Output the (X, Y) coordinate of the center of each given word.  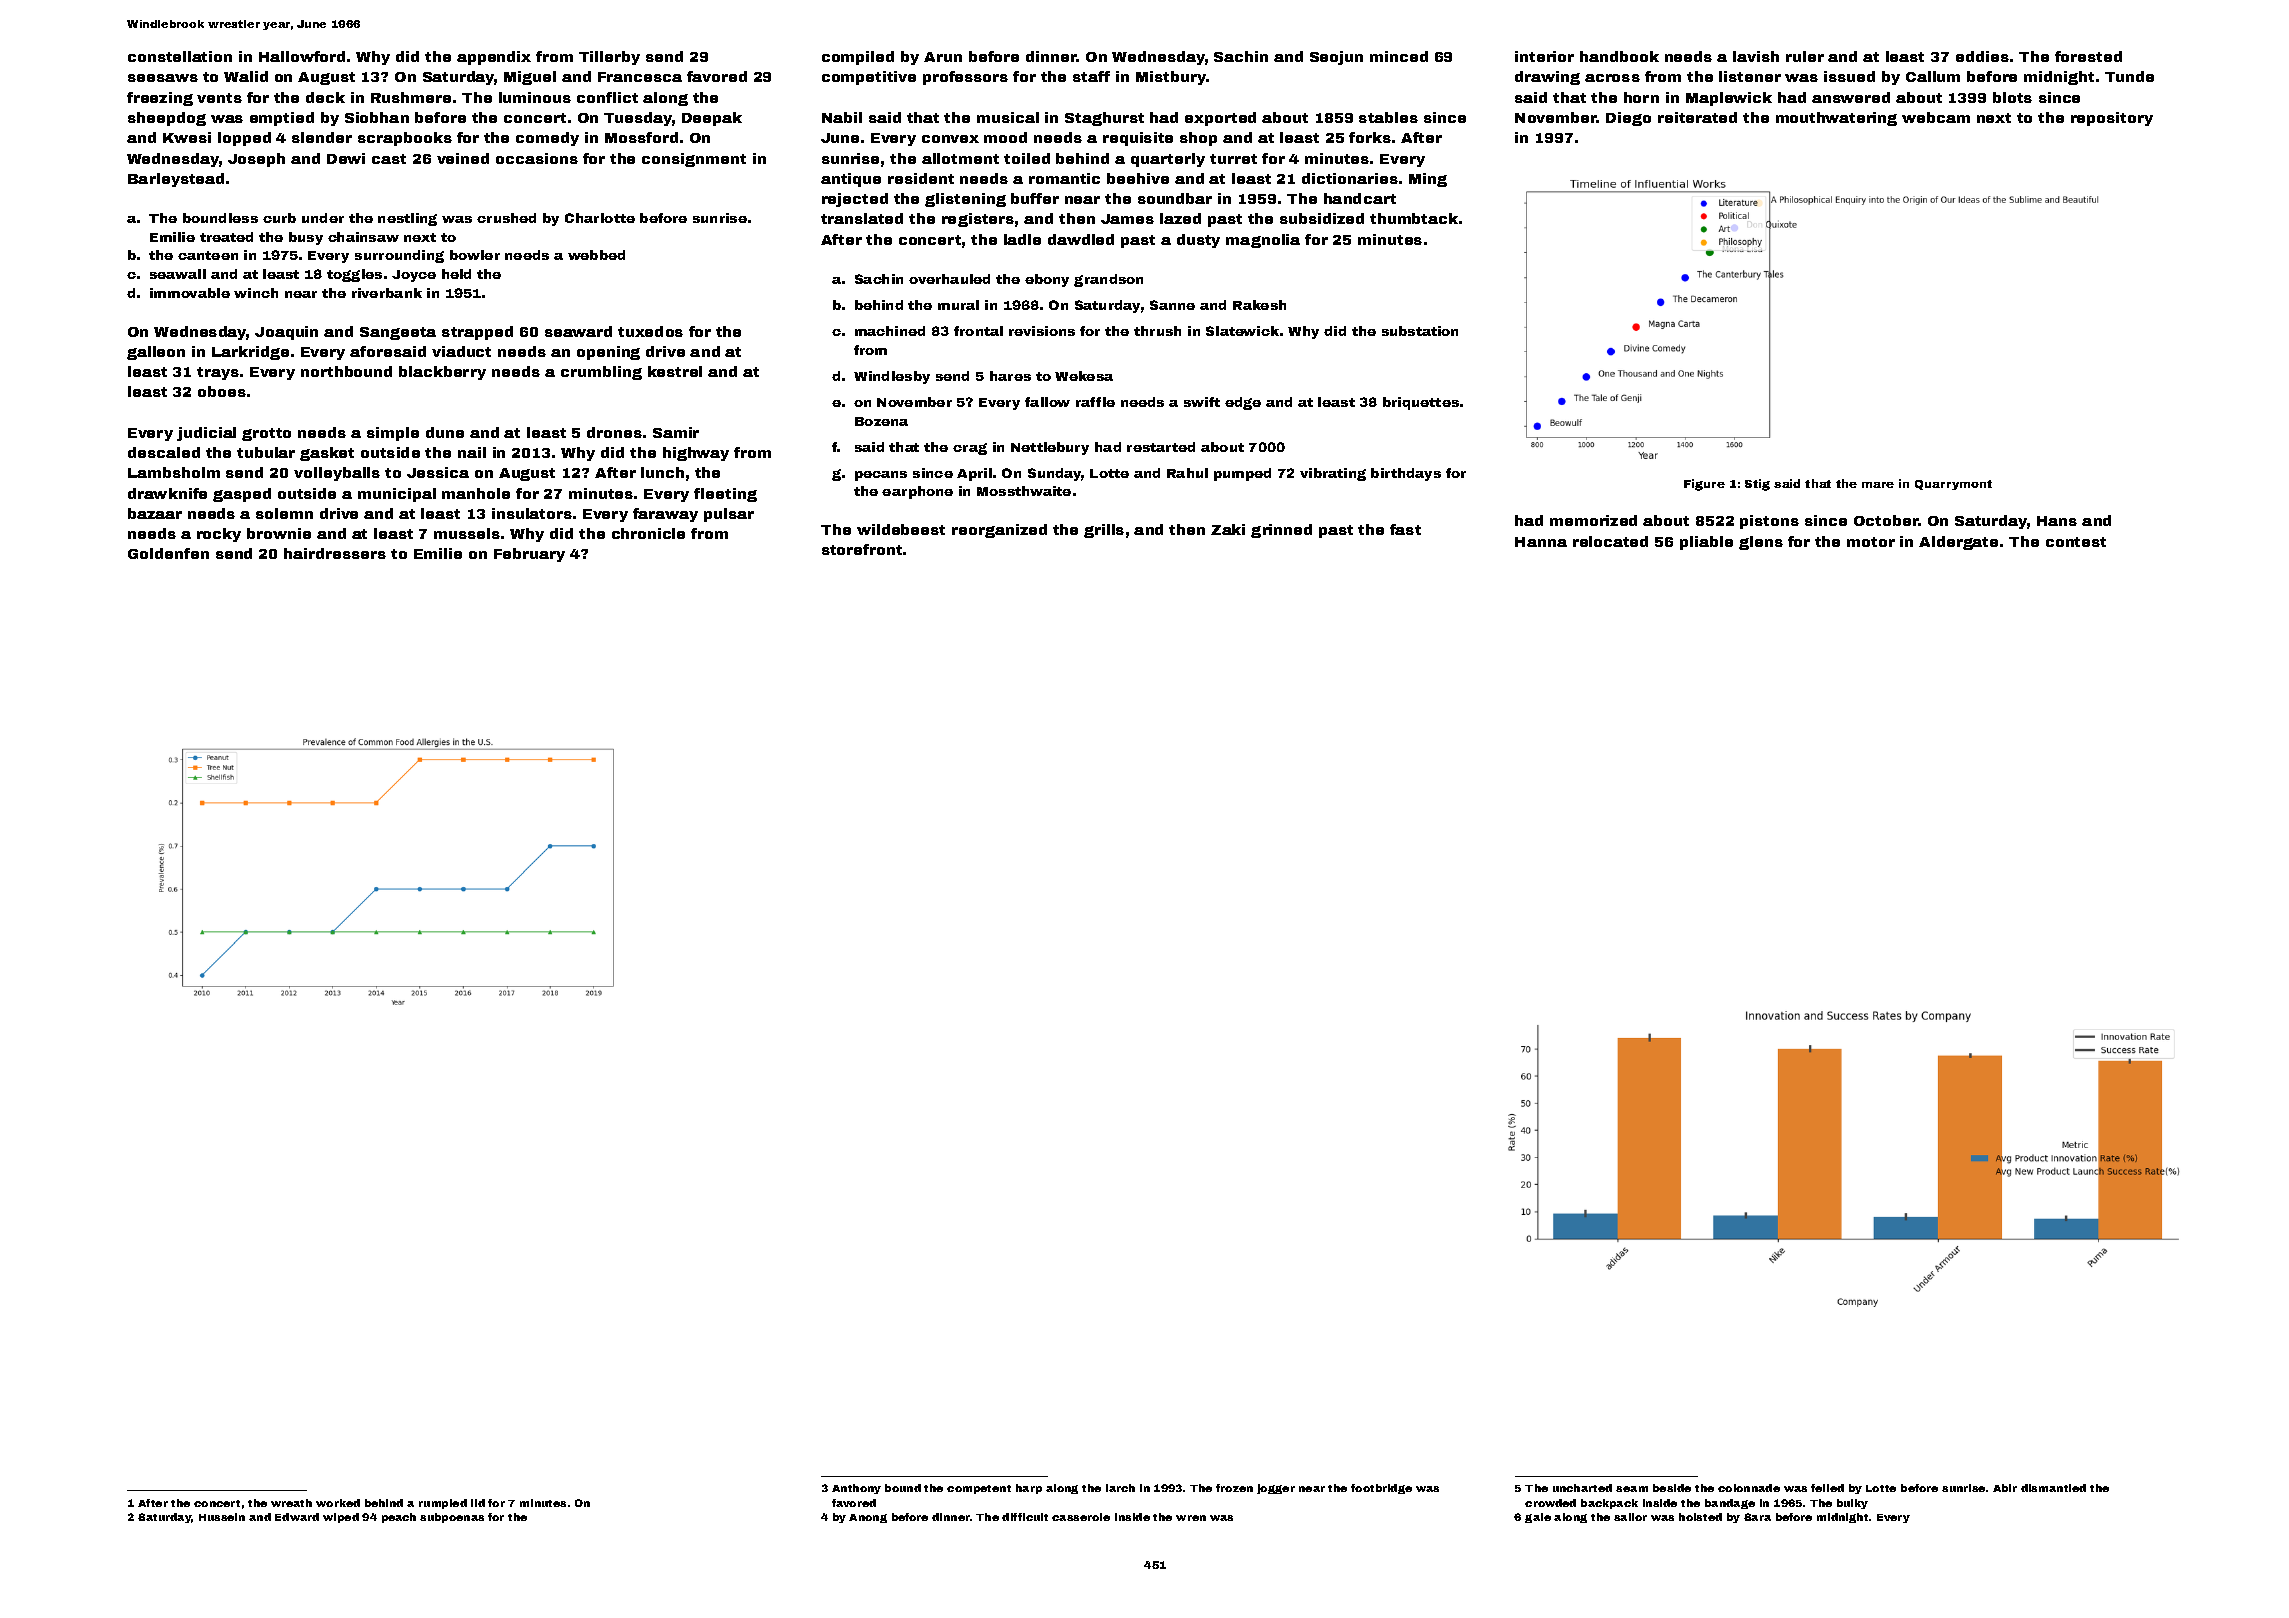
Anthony (856, 1489)
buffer (1035, 198)
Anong (868, 1518)
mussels (467, 533)
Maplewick (1729, 99)
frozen (1234, 1488)
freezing (160, 99)
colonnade (1749, 1488)
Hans (2057, 521)
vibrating (1333, 474)
